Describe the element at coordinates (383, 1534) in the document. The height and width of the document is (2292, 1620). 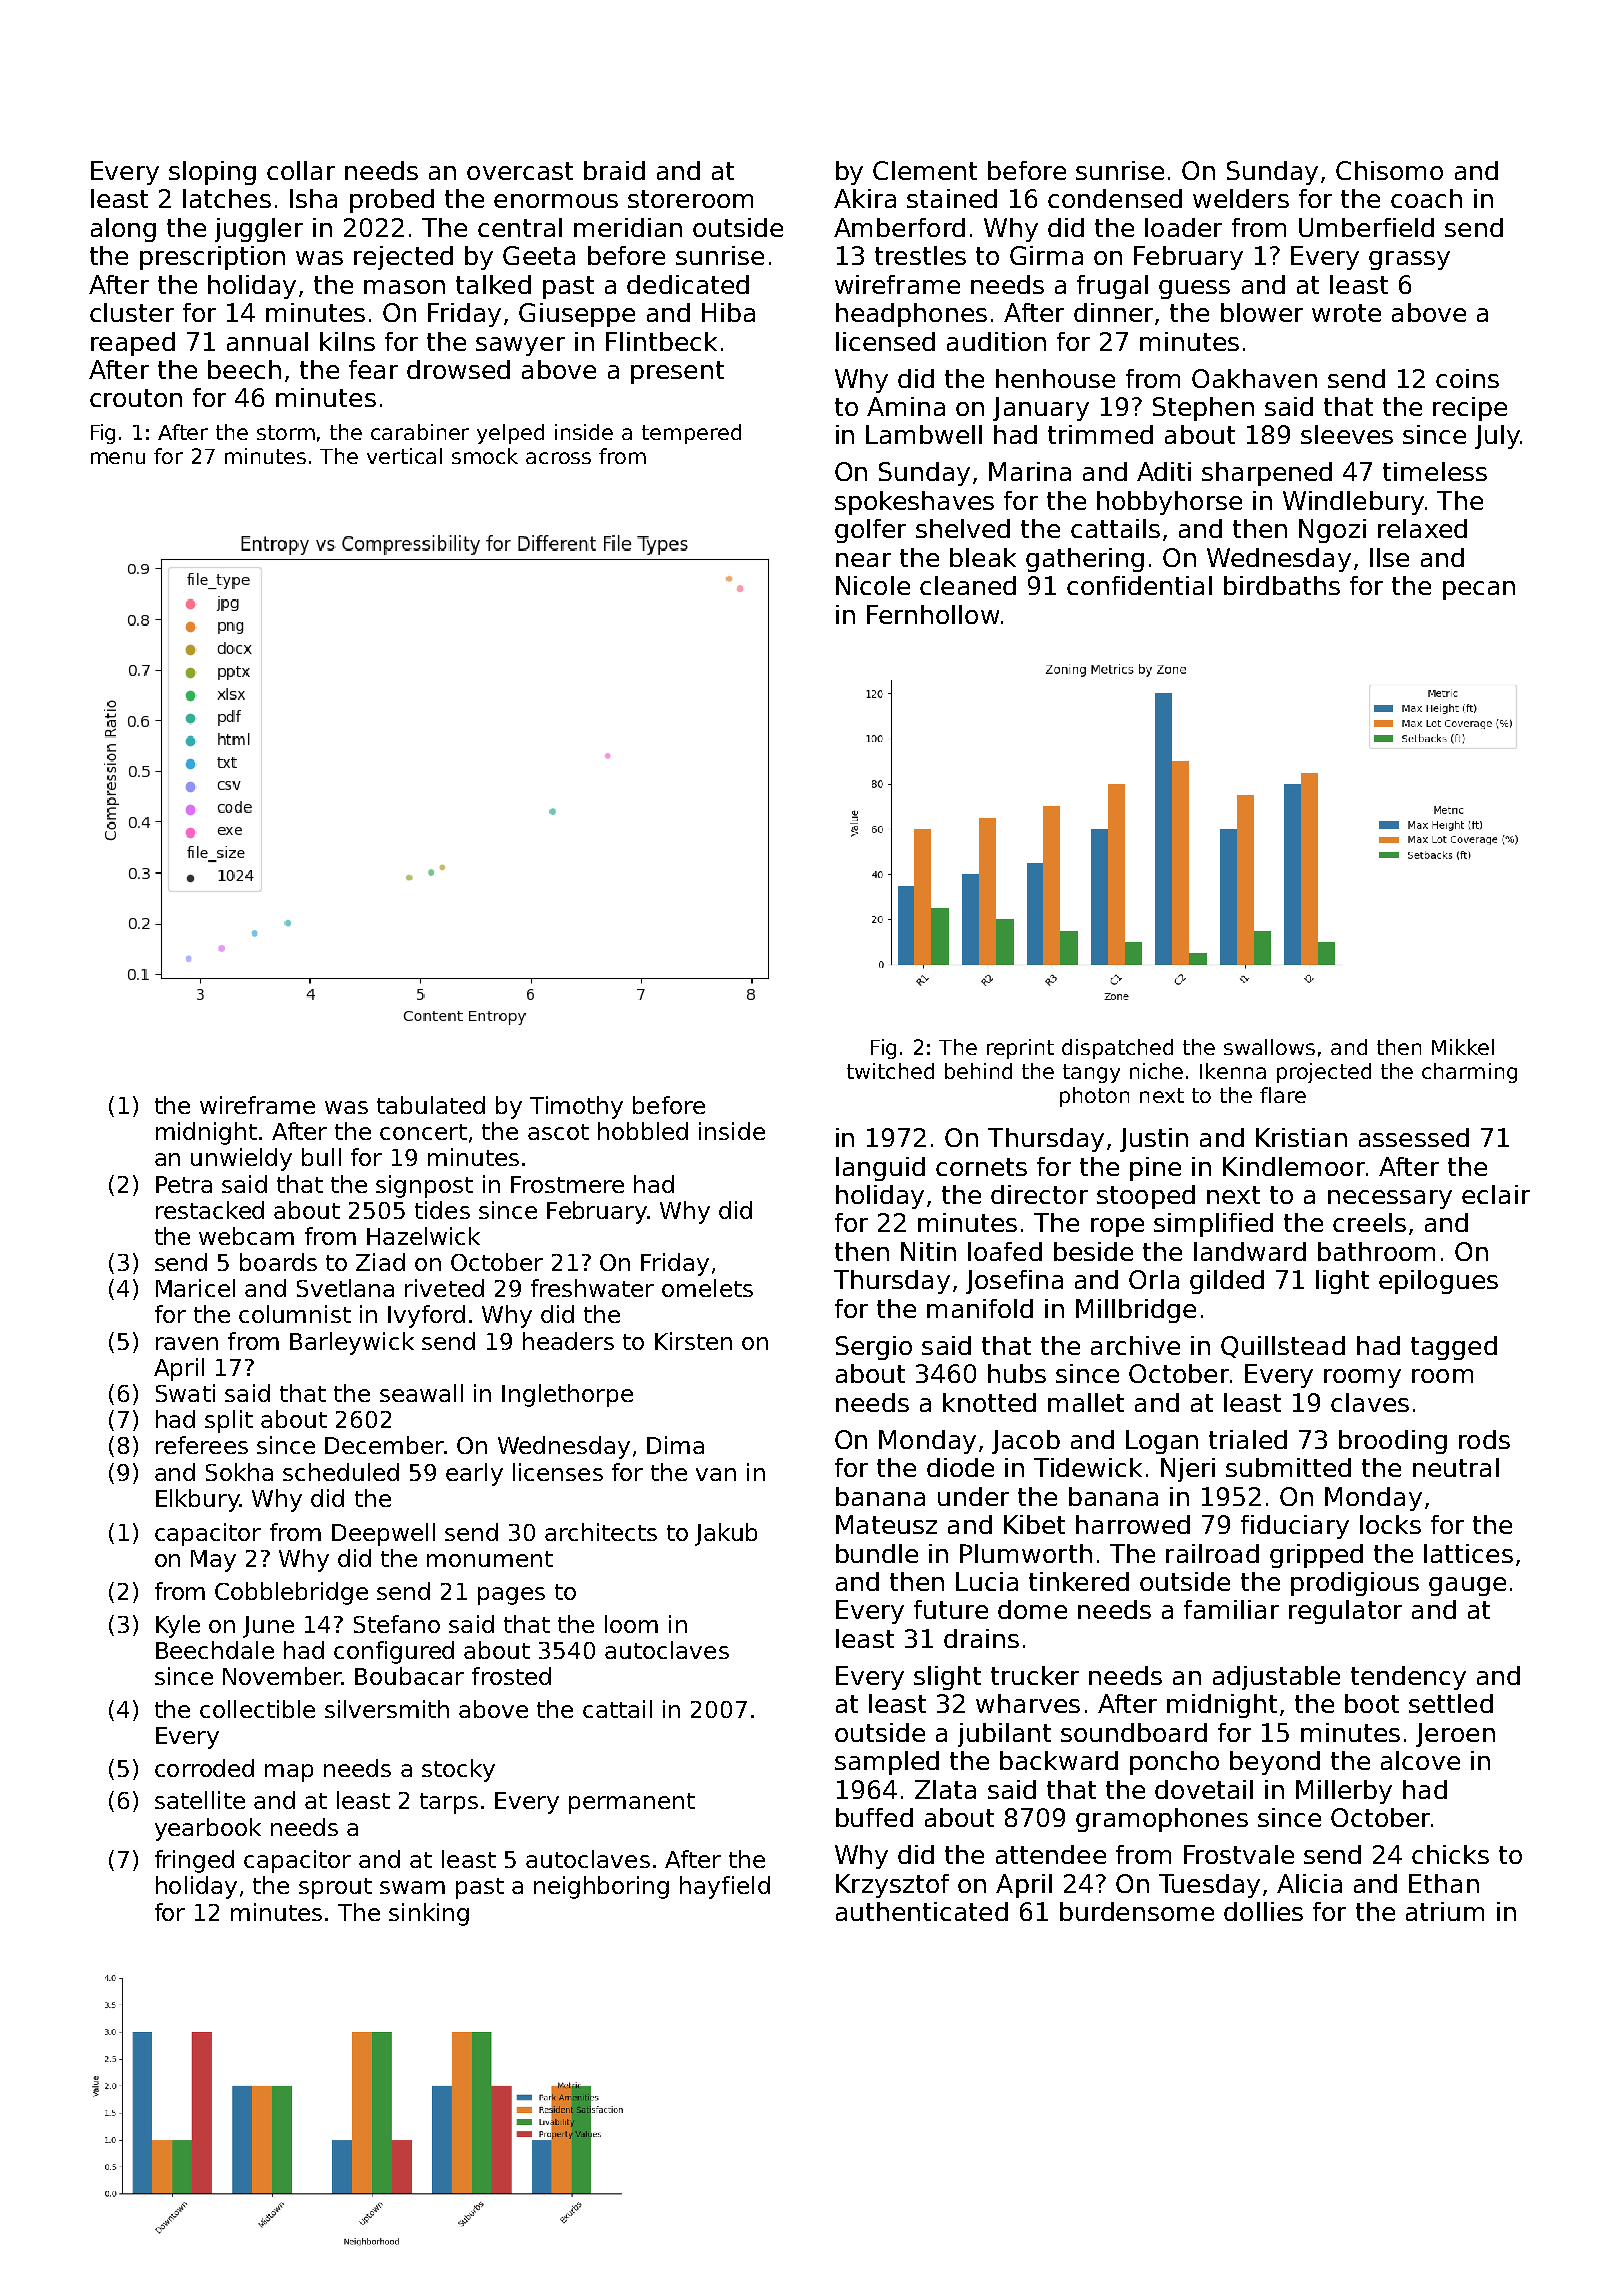
I see `Deepwell` at that location.
